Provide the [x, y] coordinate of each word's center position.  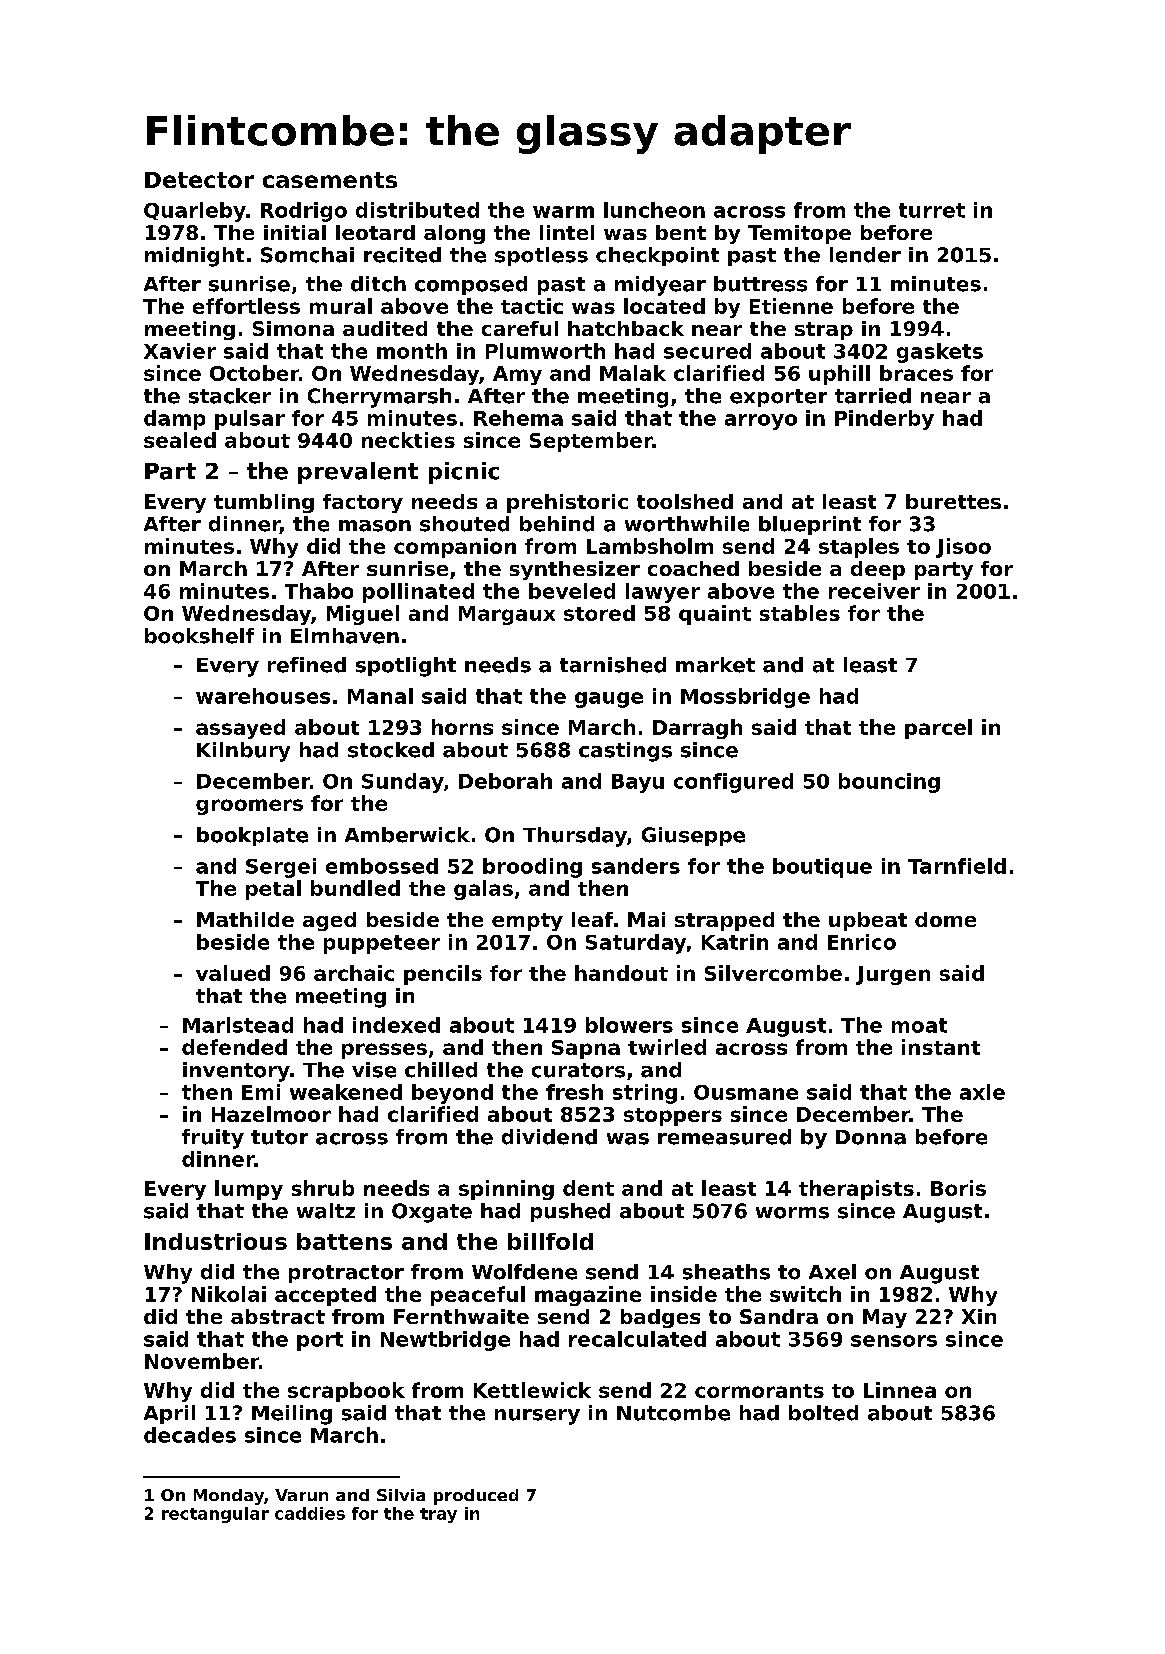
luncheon [654, 210]
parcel [938, 729]
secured [707, 351]
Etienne [791, 306]
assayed [240, 729]
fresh [574, 1092]
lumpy [249, 1190]
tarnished [613, 665]
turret [932, 210]
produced [476, 1497]
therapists [856, 1190]
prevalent [358, 473]
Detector [199, 180]
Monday [229, 1497]
